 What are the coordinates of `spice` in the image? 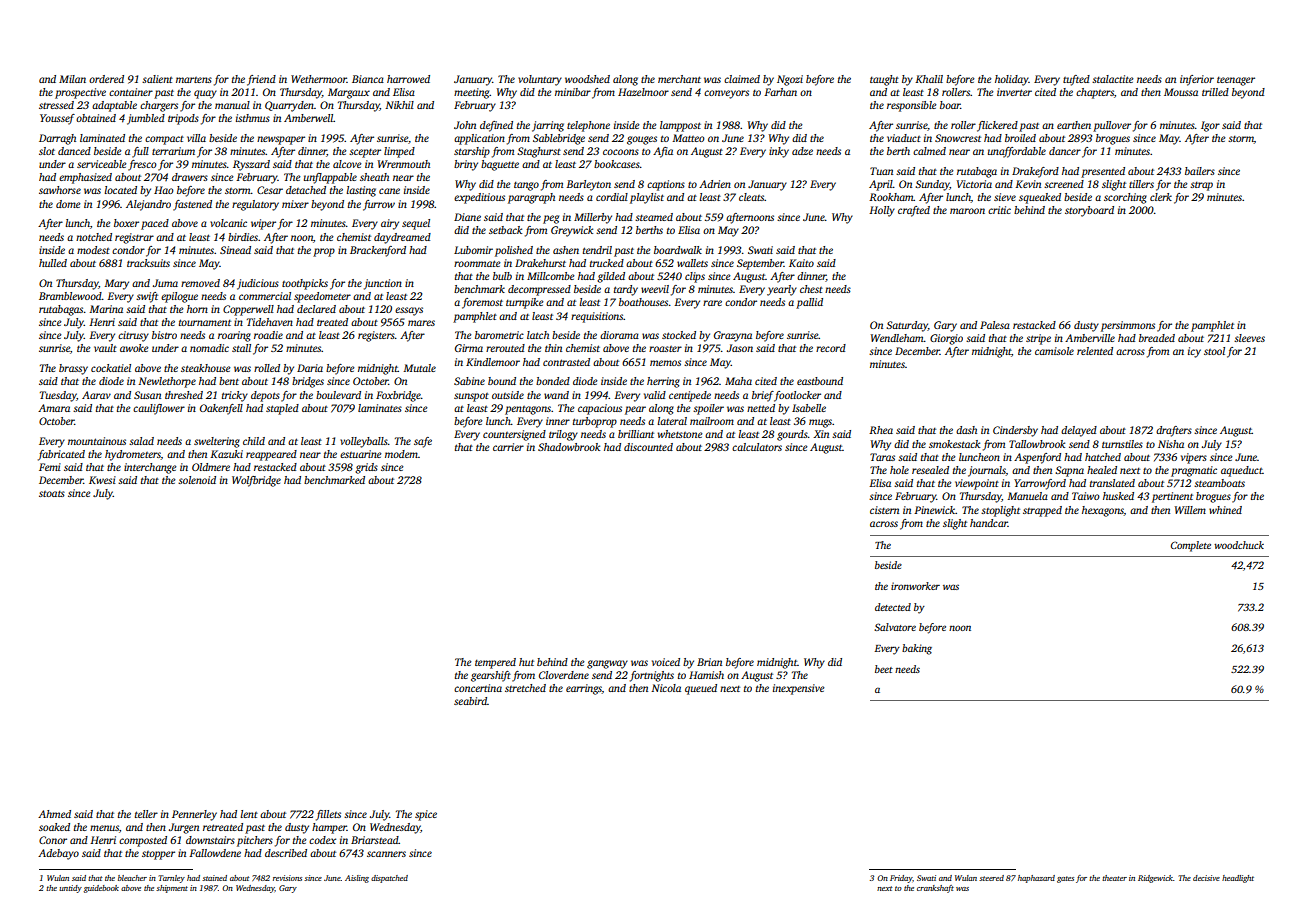 It's located at (426, 815).
